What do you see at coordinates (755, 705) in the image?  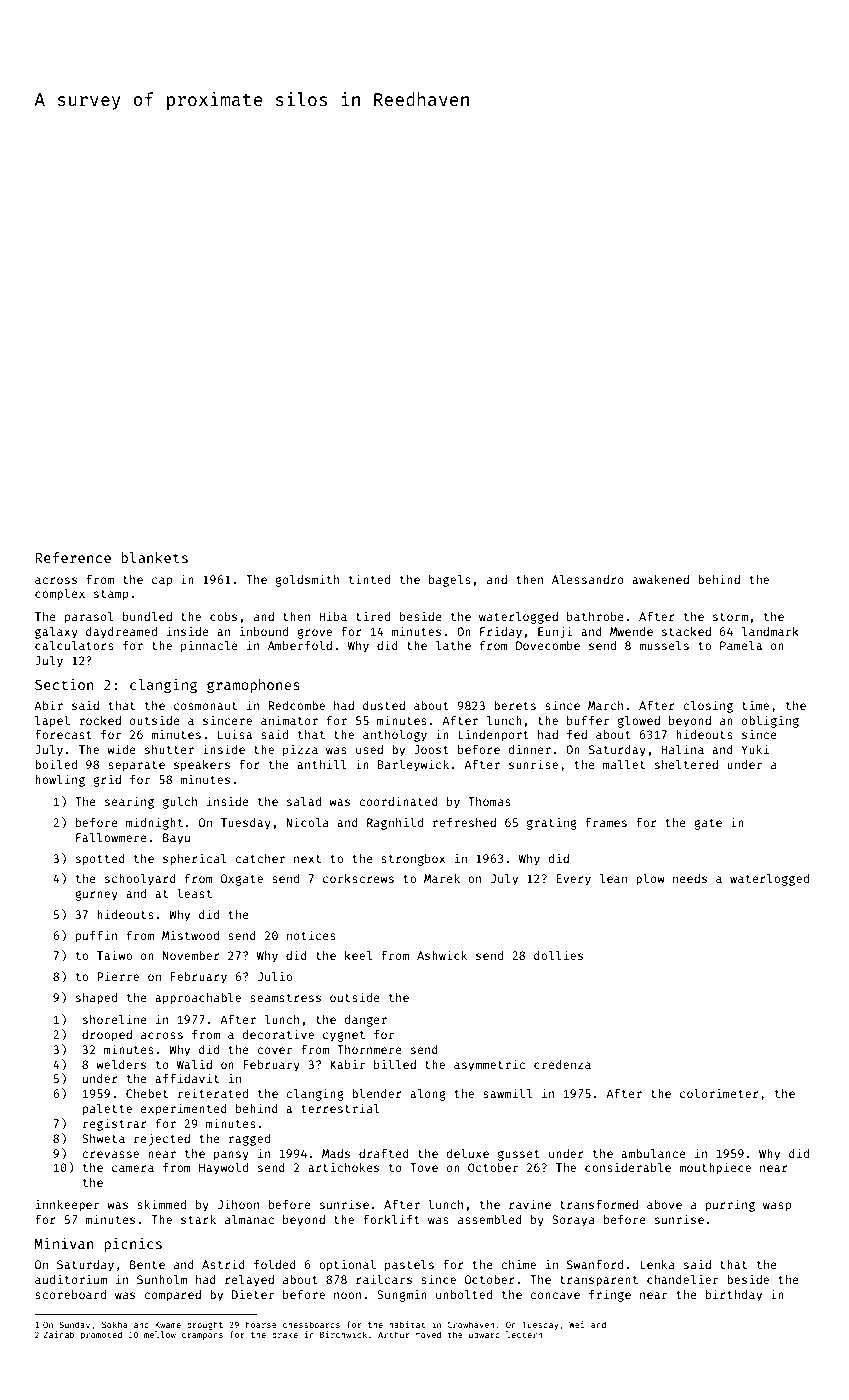 I see `time` at bounding box center [755, 705].
